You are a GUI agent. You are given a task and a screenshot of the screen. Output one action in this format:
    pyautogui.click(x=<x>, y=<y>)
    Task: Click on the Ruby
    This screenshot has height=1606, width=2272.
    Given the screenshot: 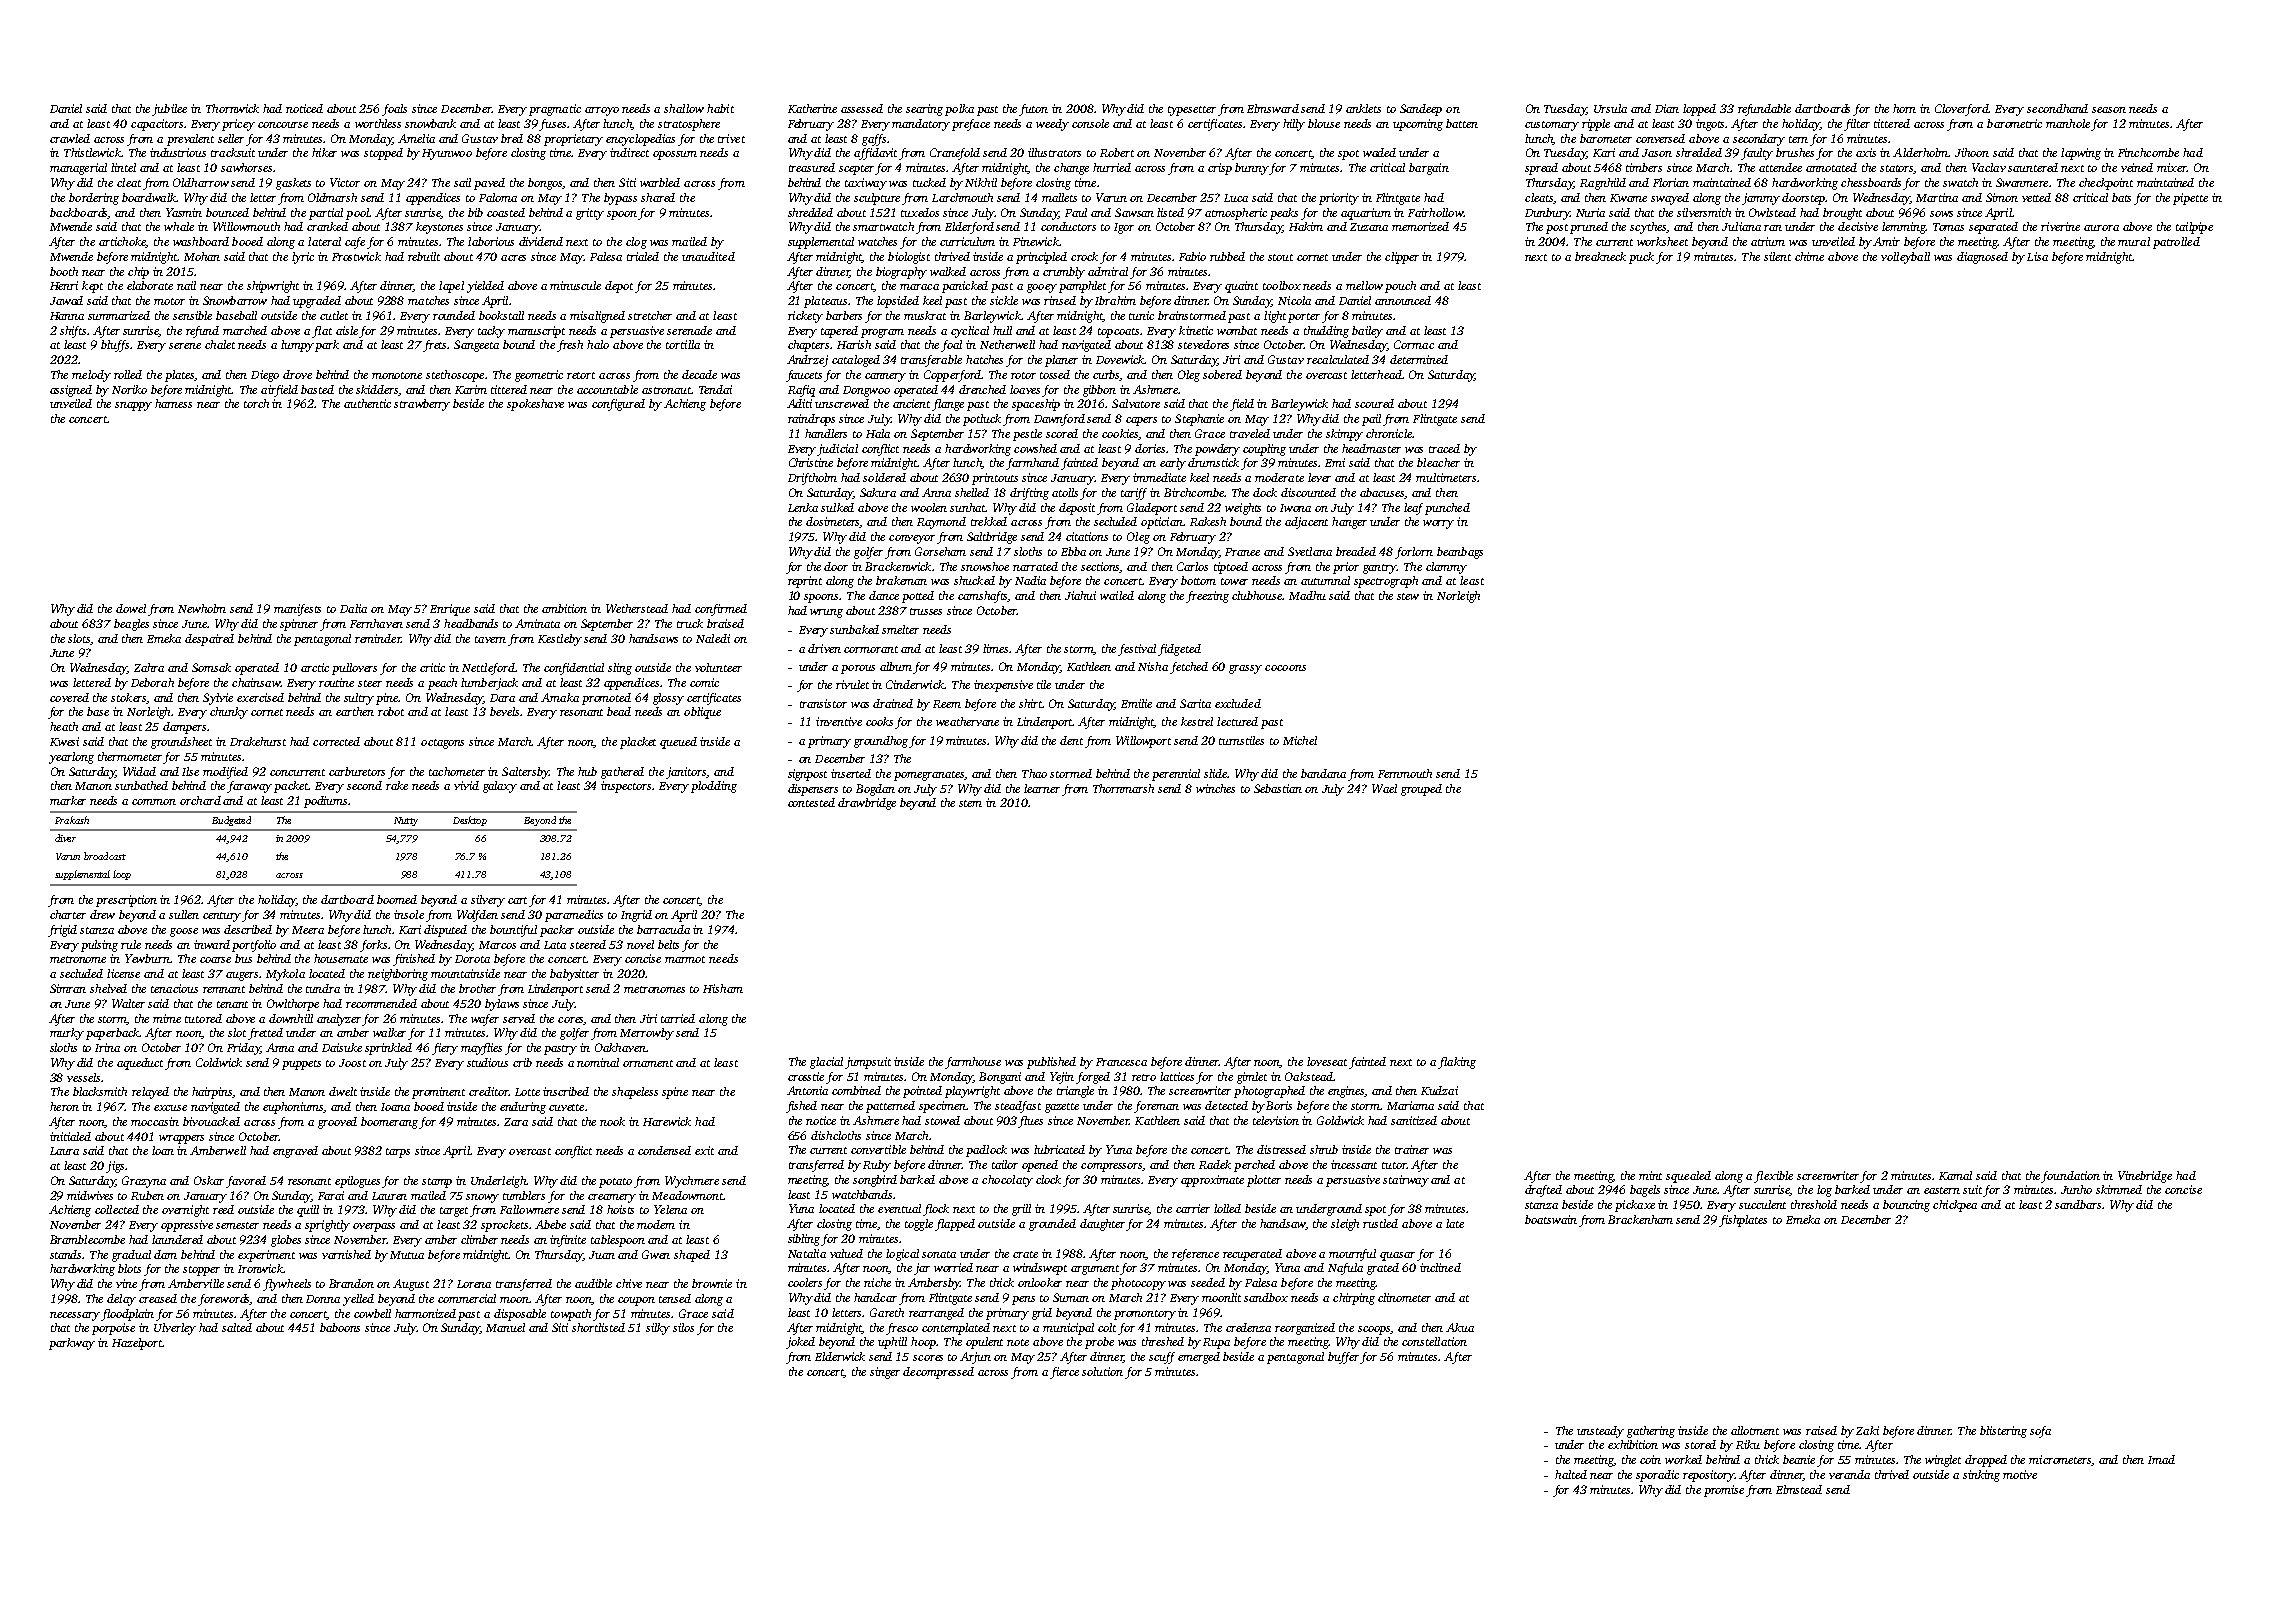 What is the action you would take?
    pyautogui.click(x=877, y=1166)
